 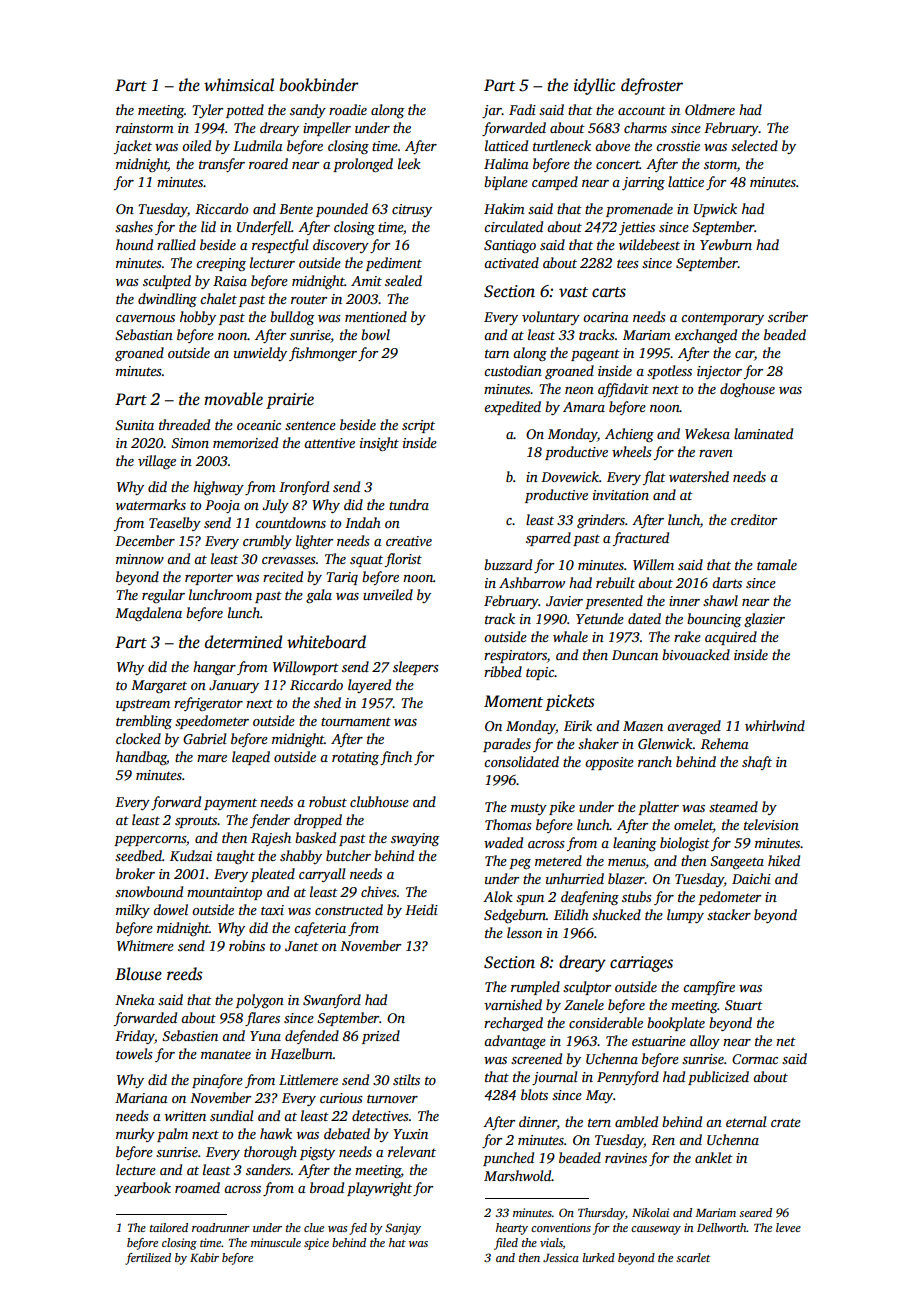 I want to click on stilts, so click(x=406, y=1079).
